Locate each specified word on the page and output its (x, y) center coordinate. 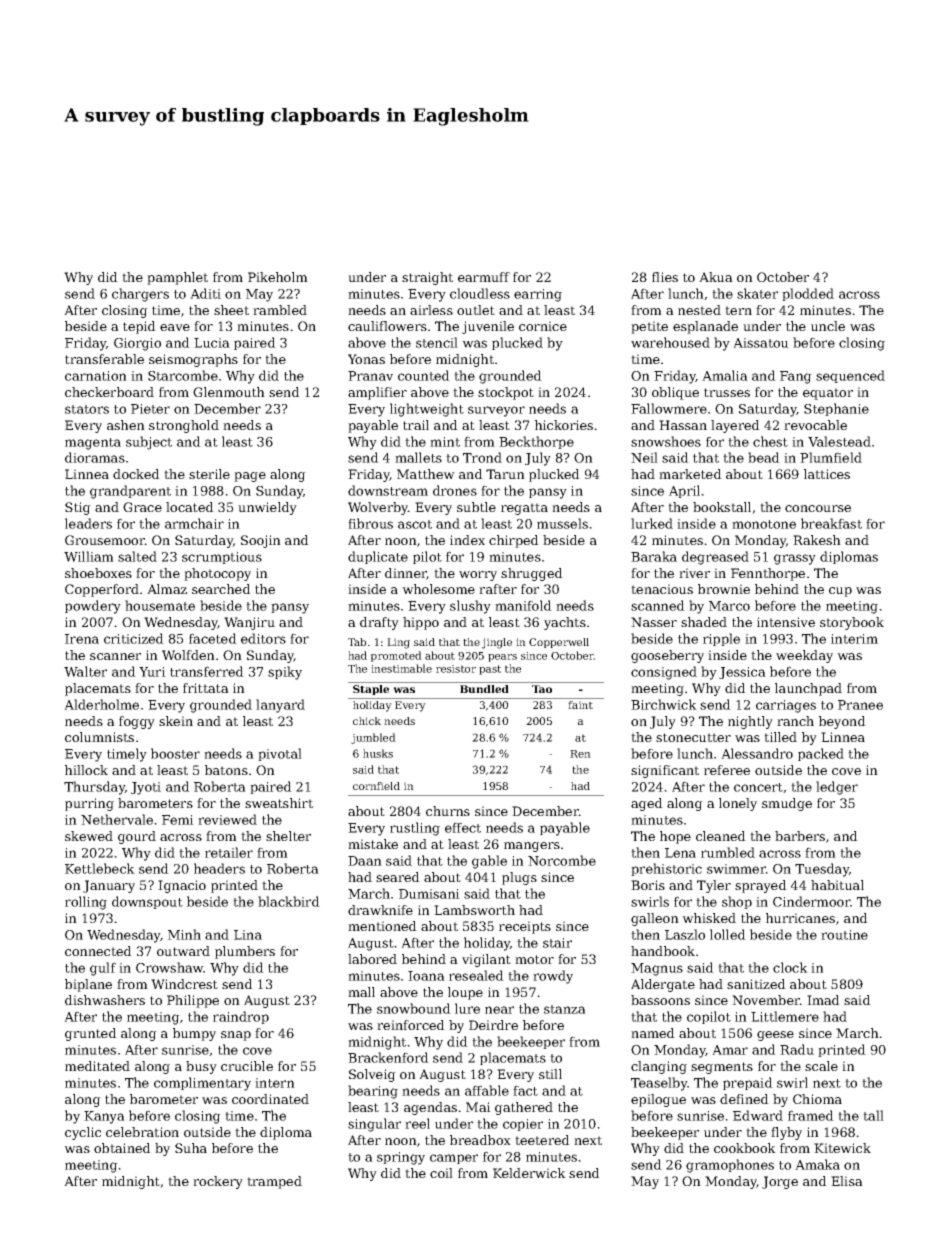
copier (523, 1125)
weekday (804, 656)
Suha (191, 1148)
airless (431, 310)
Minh (184, 934)
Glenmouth (229, 392)
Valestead (839, 441)
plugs (519, 878)
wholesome (438, 589)
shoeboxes (98, 573)
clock (790, 967)
